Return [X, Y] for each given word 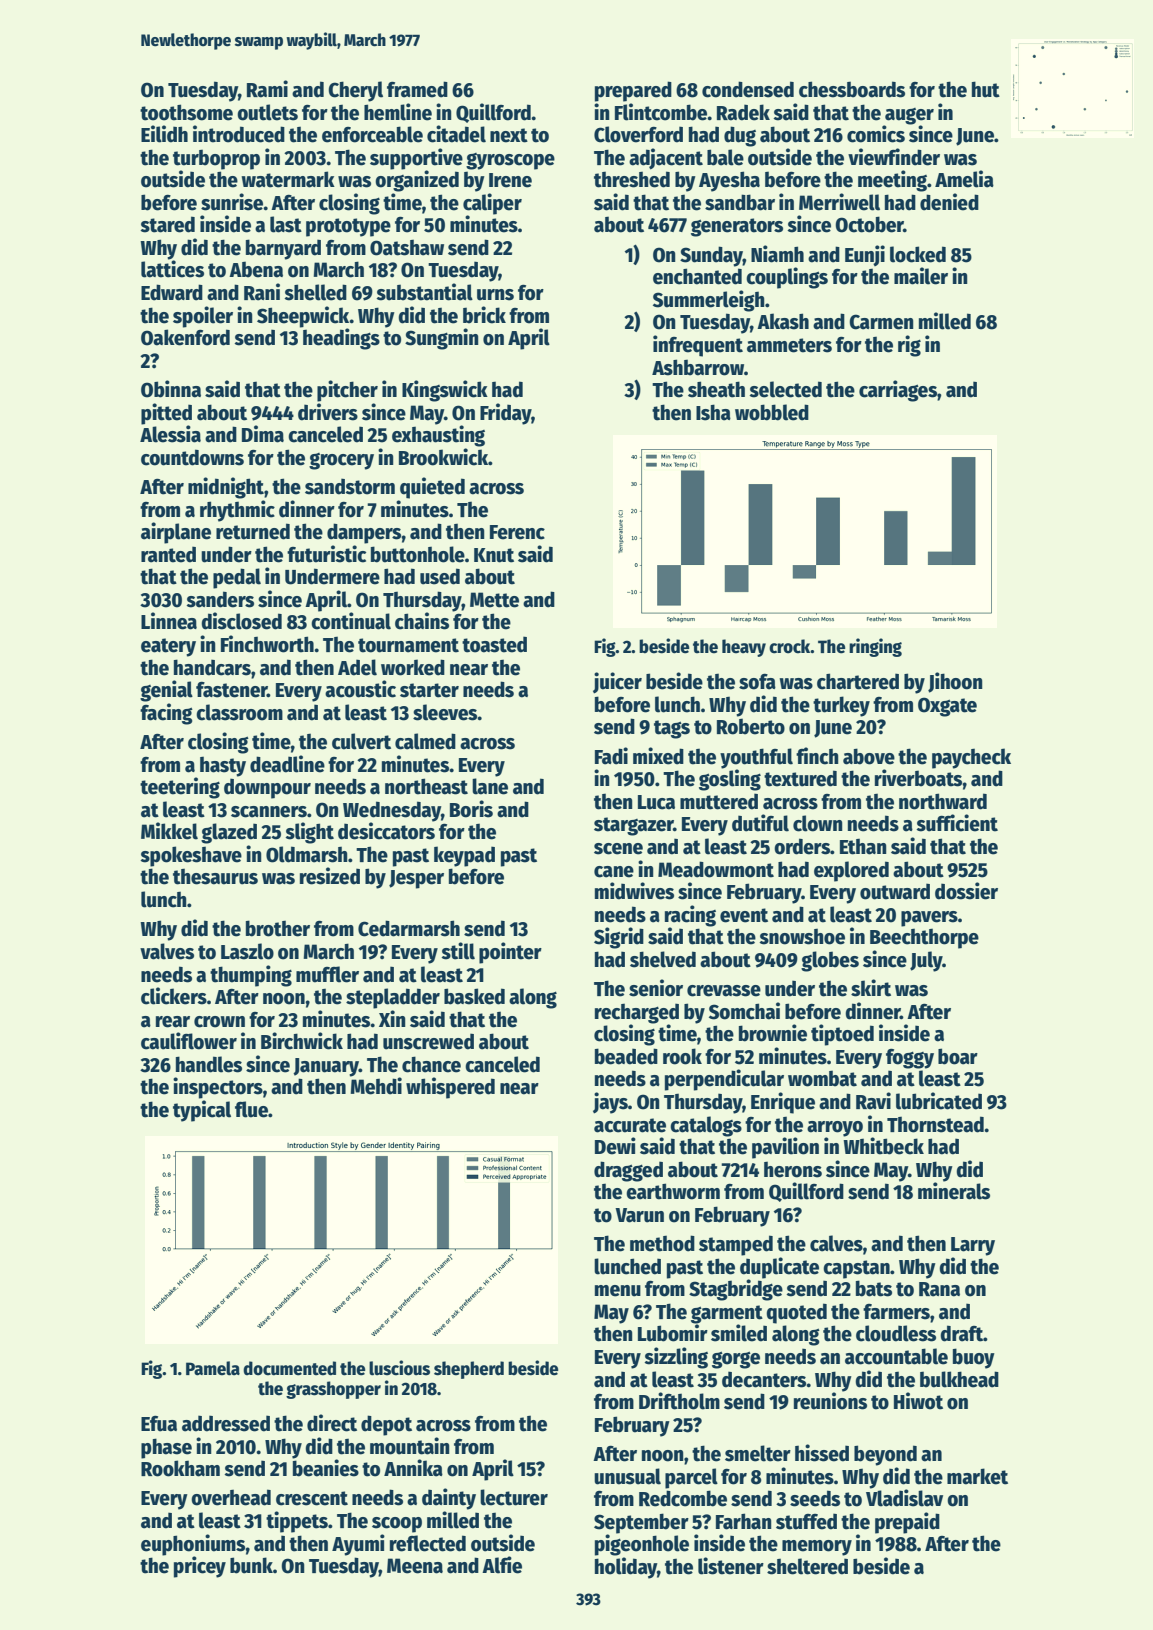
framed [417, 89]
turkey [841, 706]
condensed [748, 89]
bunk [251, 1565]
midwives [634, 891]
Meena [415, 1566]
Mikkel [169, 831]
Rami [267, 89]
